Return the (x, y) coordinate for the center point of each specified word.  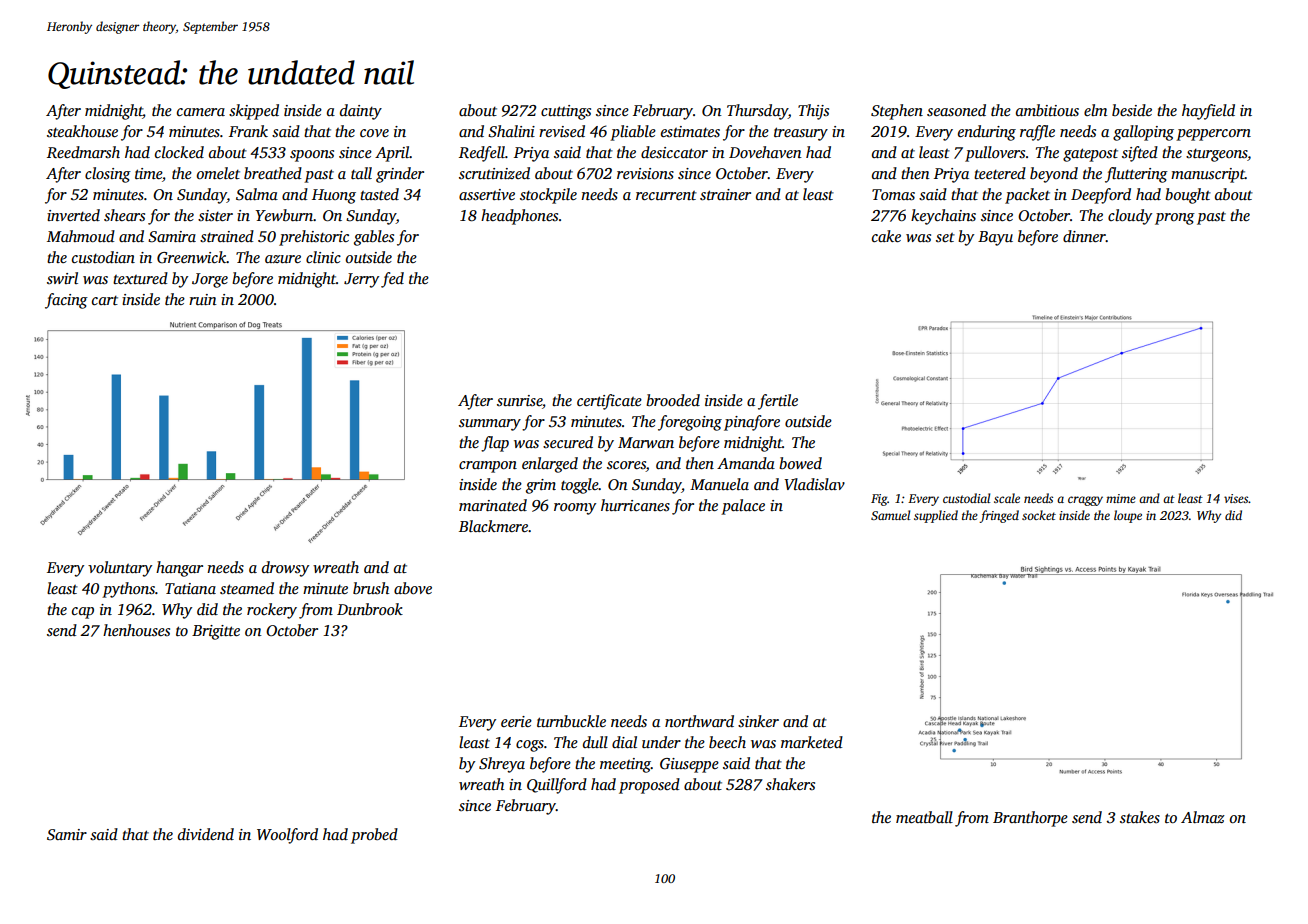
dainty (361, 112)
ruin (203, 299)
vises (1236, 498)
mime (1121, 498)
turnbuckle (571, 721)
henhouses (136, 630)
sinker (758, 721)
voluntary (120, 569)
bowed (800, 463)
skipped (254, 112)
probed (374, 836)
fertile (778, 402)
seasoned (956, 110)
